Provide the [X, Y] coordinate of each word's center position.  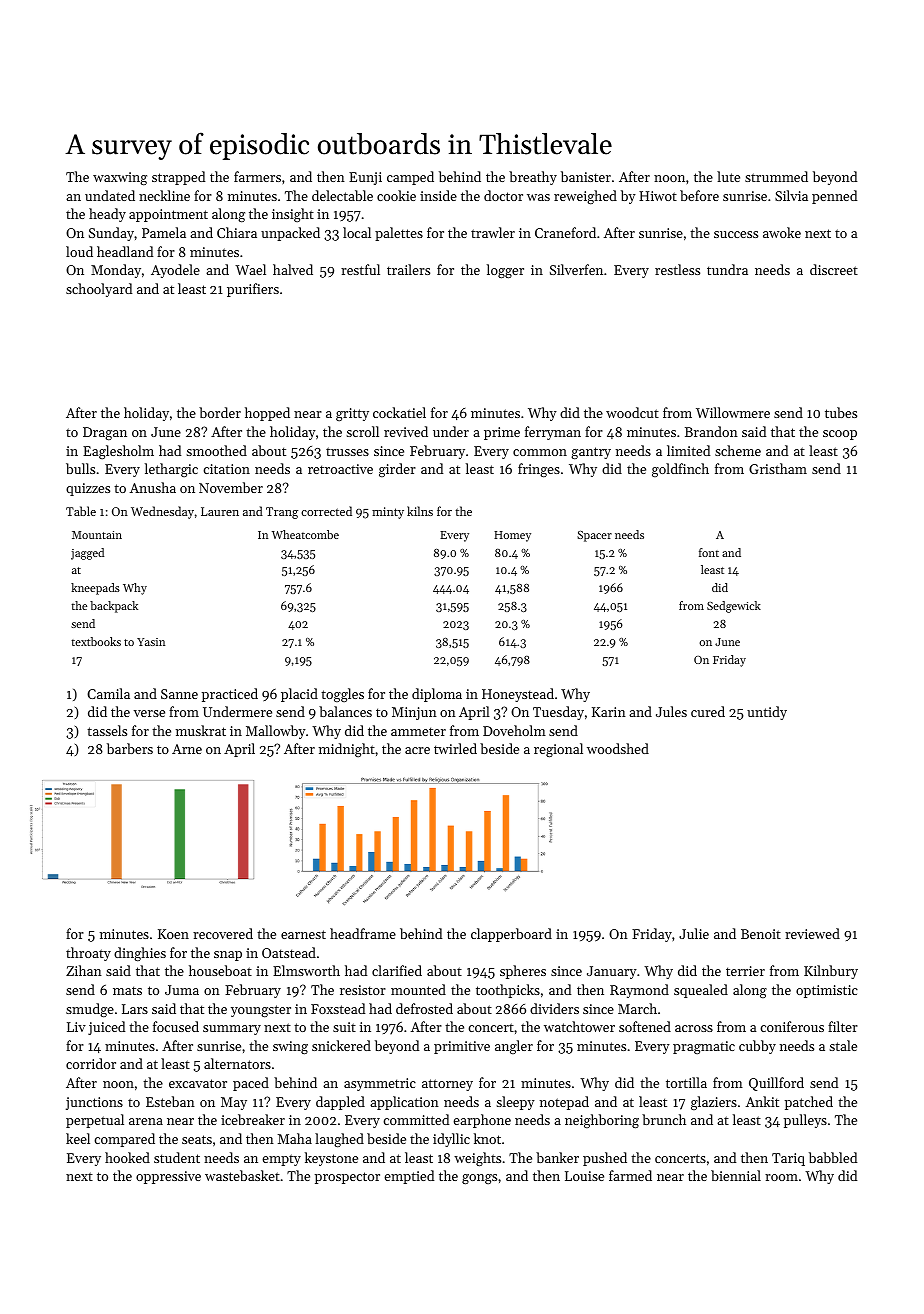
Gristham [778, 468]
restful [360, 269]
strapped [178, 178]
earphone [482, 1121]
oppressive [168, 1177]
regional [558, 750]
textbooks [96, 641]
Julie [694, 933]
